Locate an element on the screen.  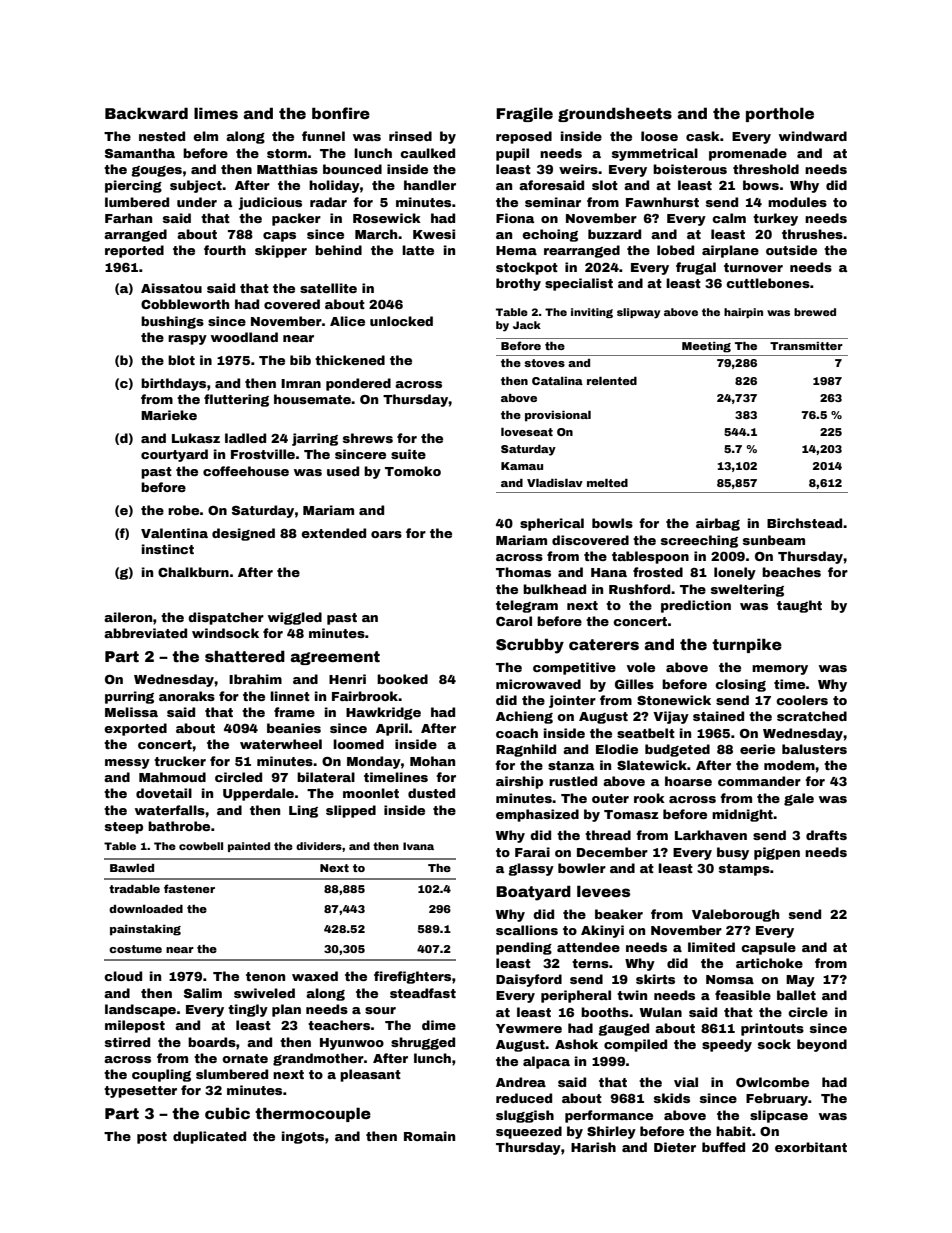
porthole is located at coordinates (780, 114).
